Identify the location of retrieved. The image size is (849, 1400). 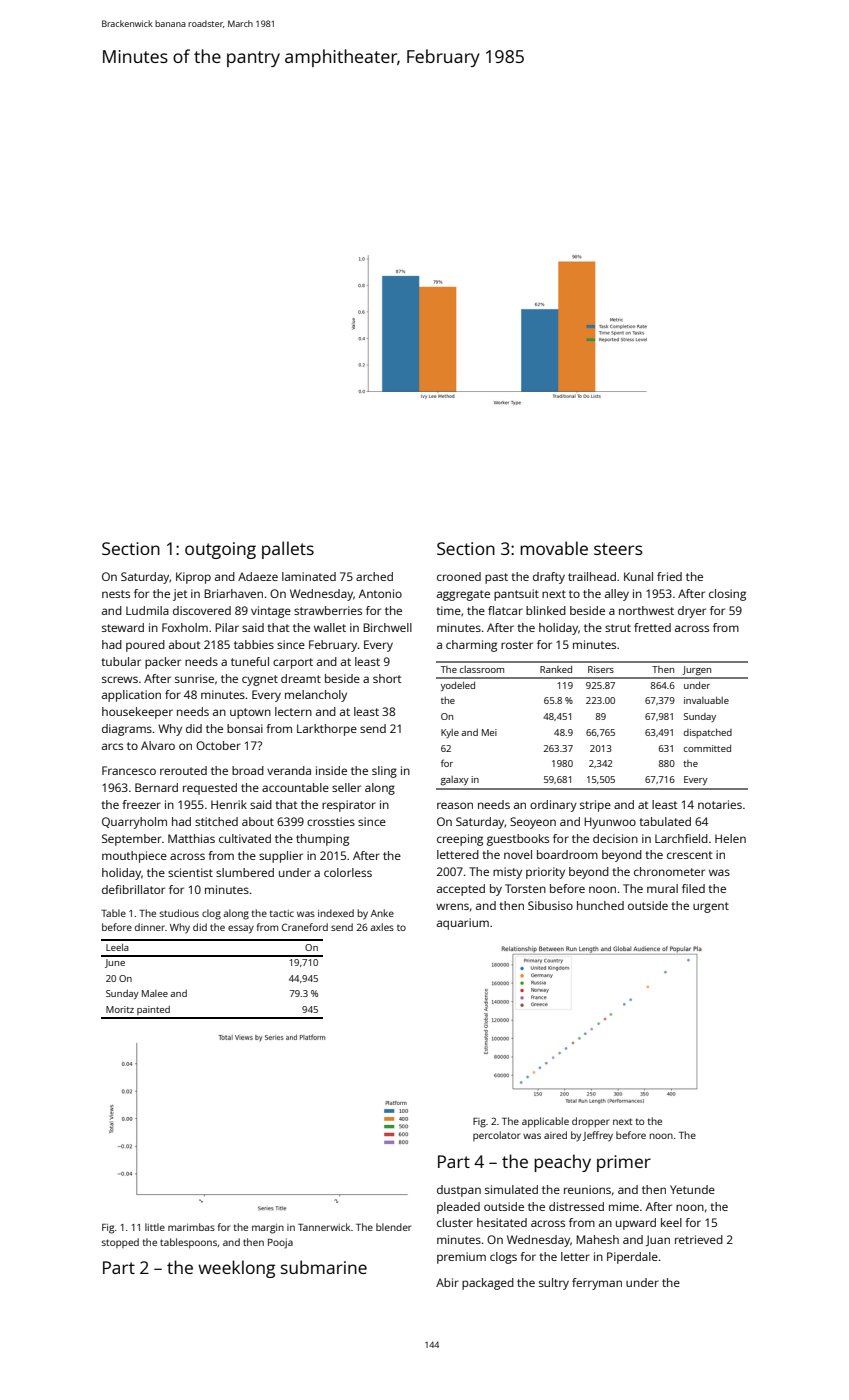
(699, 1239).
